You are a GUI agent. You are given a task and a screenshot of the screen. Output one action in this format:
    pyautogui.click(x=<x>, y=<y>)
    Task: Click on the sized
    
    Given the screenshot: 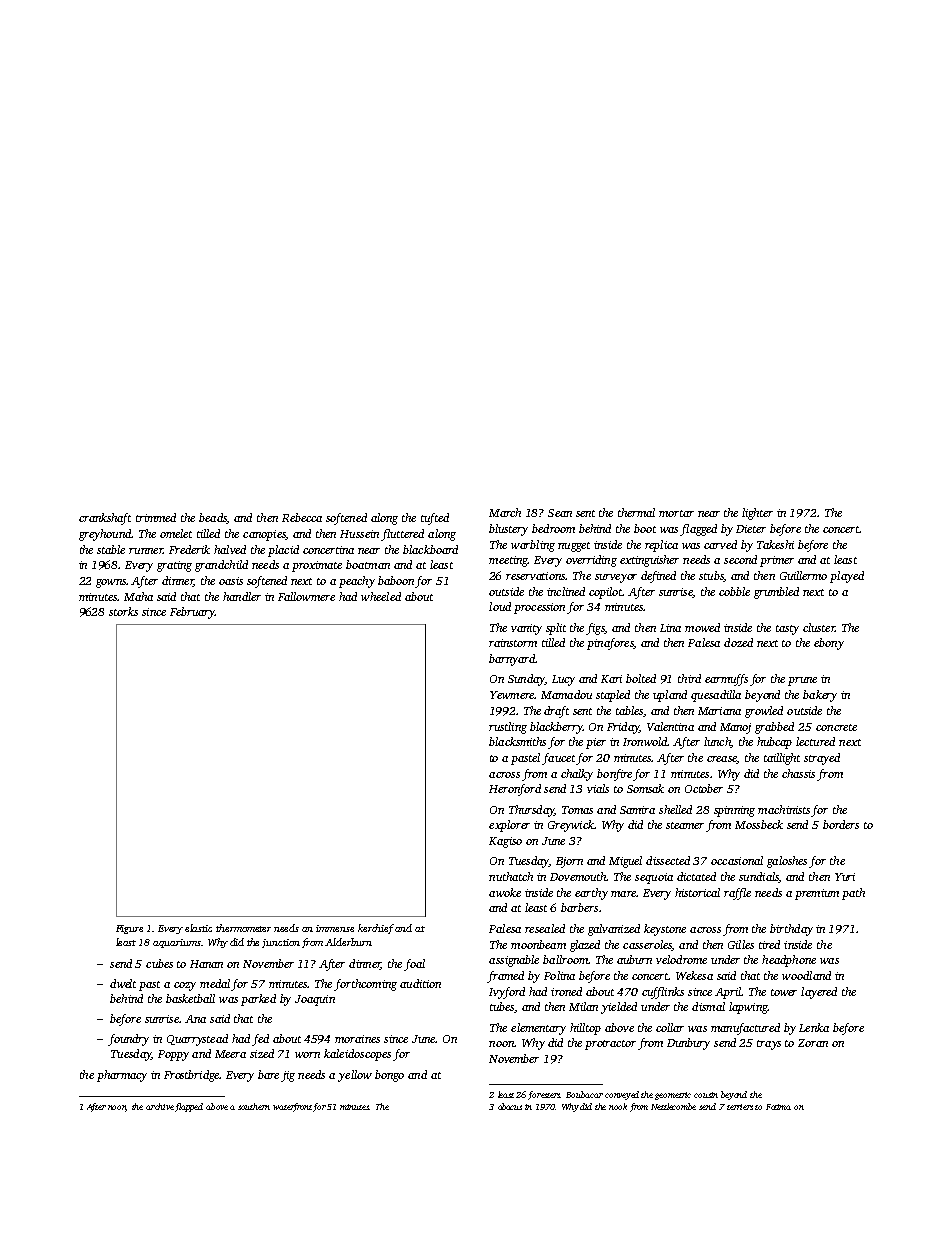 What is the action you would take?
    pyautogui.click(x=262, y=1053)
